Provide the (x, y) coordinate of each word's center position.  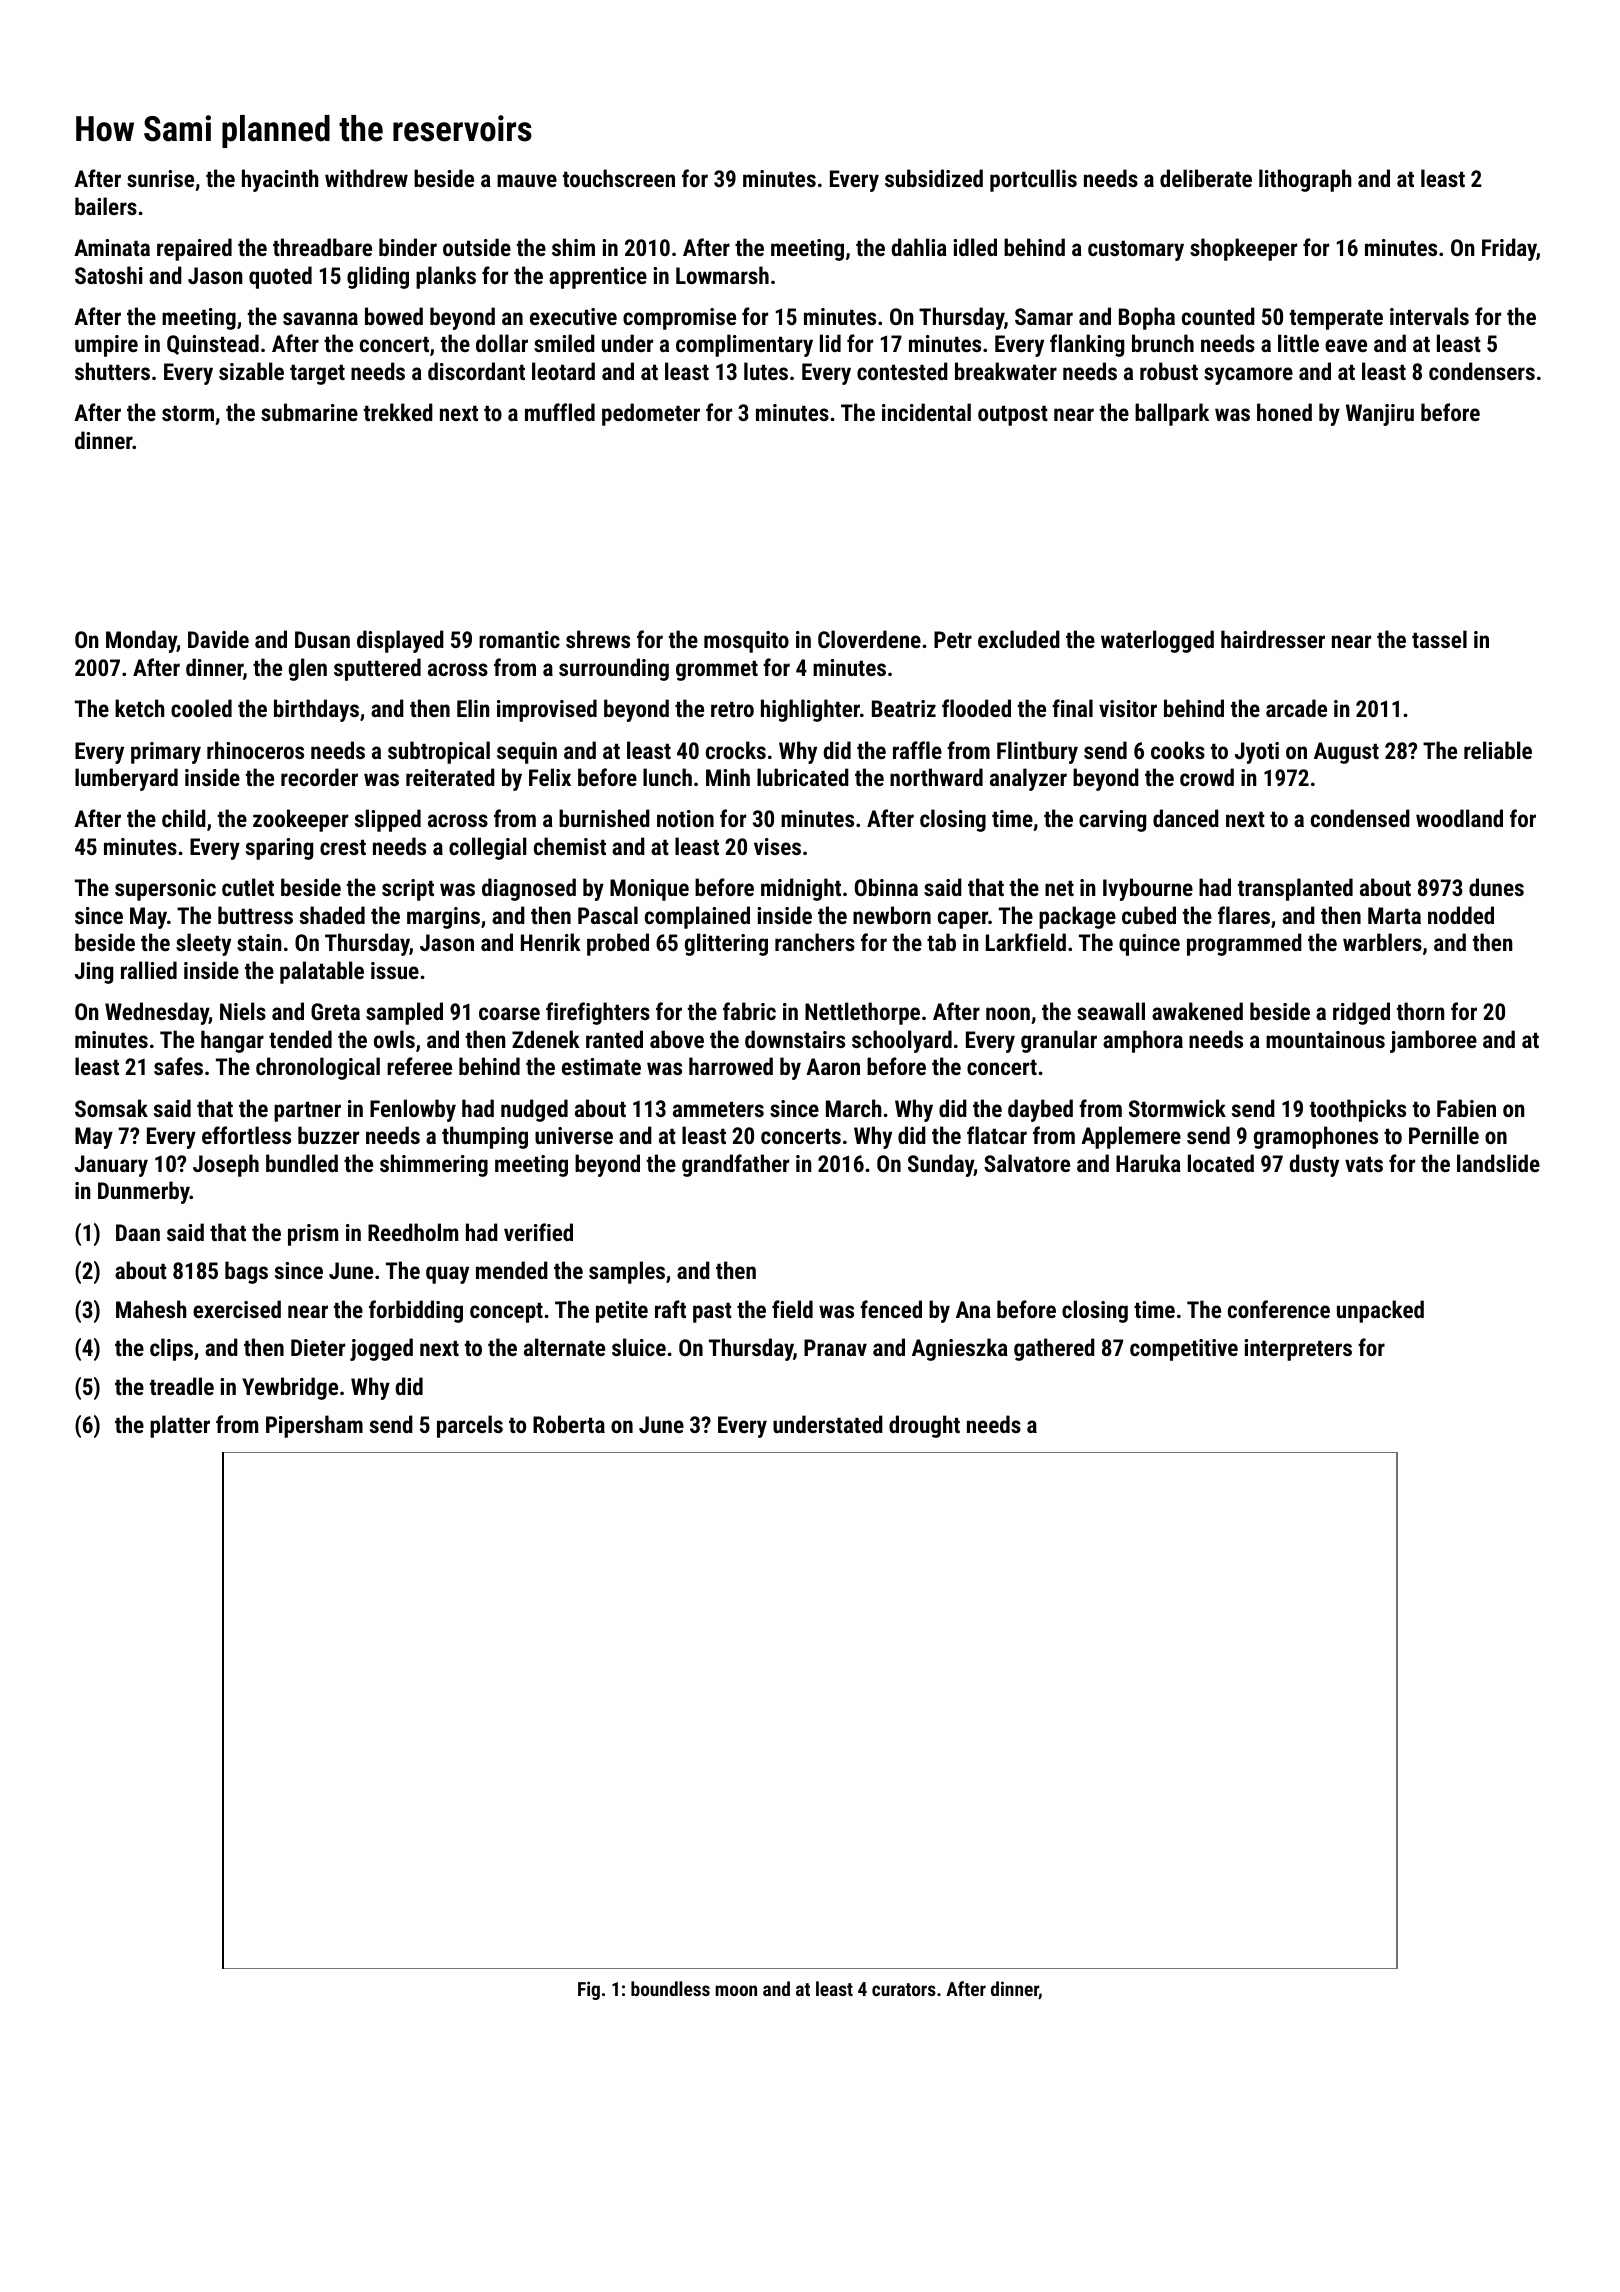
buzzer (328, 1135)
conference (1279, 1309)
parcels (470, 1426)
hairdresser (1273, 639)
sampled (404, 1013)
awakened (1197, 1011)
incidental (926, 412)
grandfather (735, 1165)
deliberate (1206, 178)
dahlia (919, 247)
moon (736, 1990)
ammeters (718, 1109)
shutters (112, 371)
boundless (670, 1988)
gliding (378, 277)
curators (904, 1989)
